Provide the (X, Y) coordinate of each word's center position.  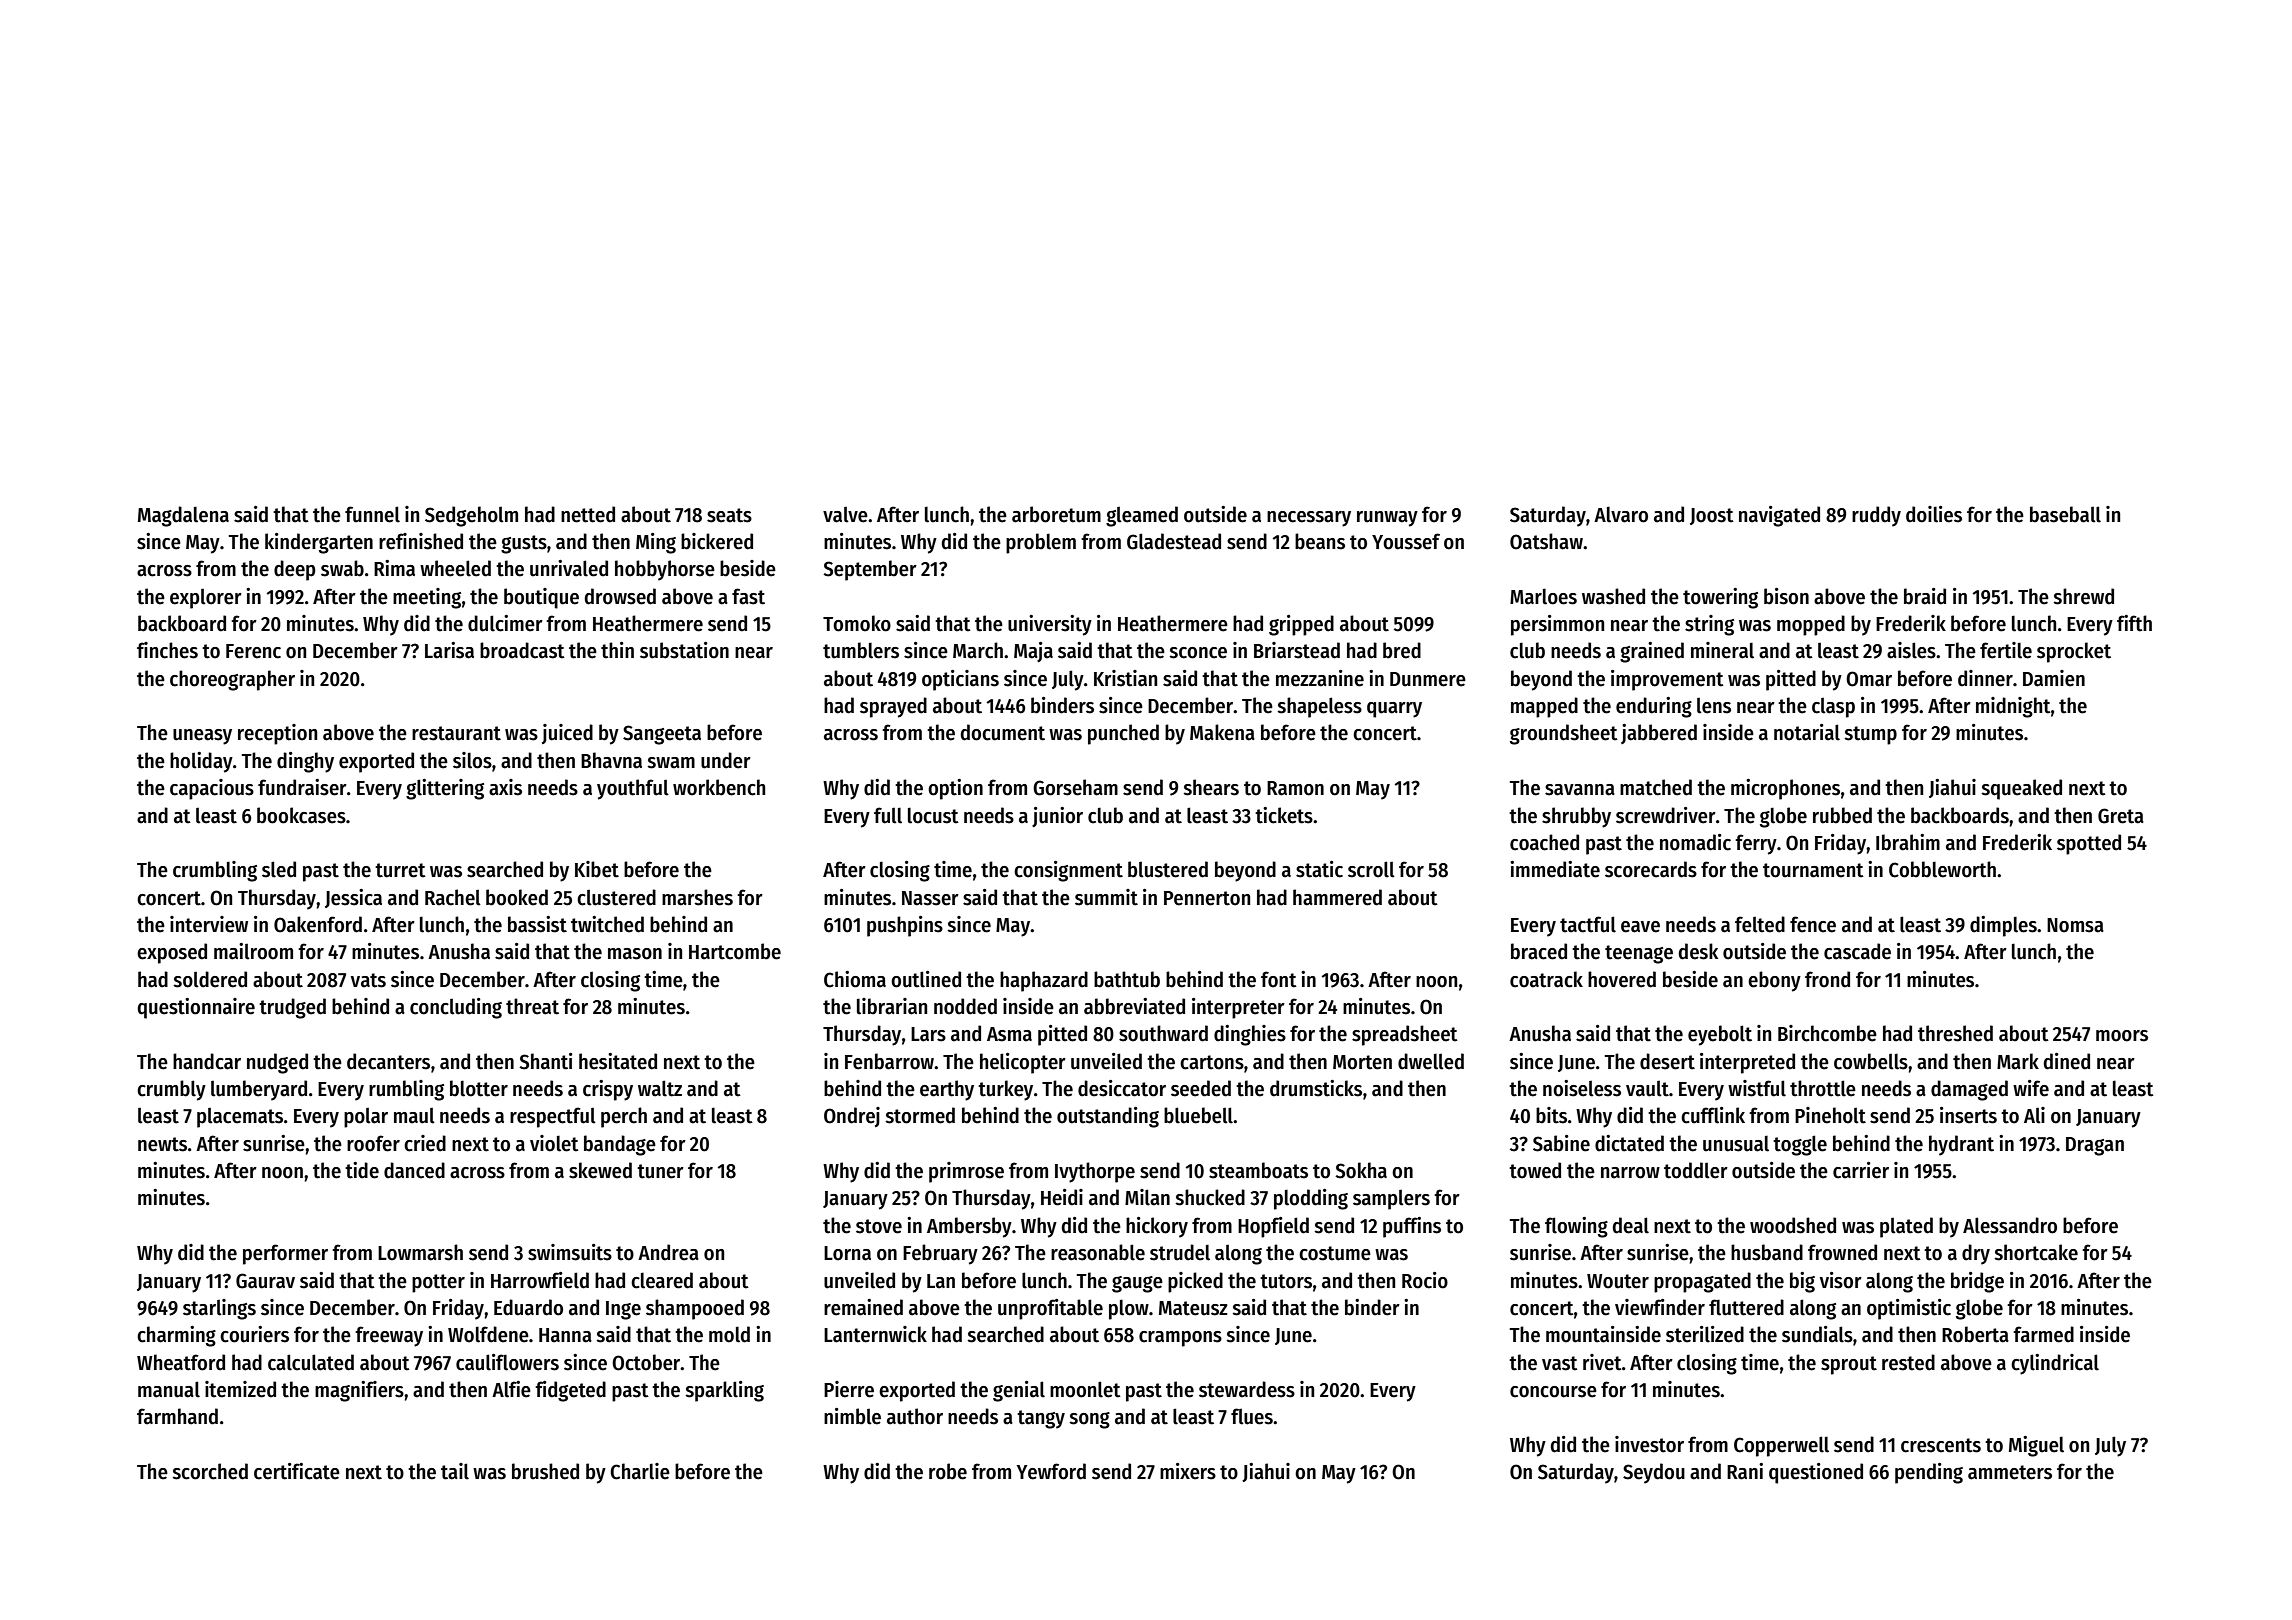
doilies (1934, 514)
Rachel (453, 897)
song (1089, 1420)
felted (1760, 924)
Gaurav (265, 1281)
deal (1631, 1225)
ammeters (2010, 1472)
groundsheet (1564, 734)
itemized (240, 1389)
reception (277, 734)
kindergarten (319, 543)
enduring (1654, 707)
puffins (1412, 1227)
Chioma (855, 979)
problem (1041, 543)
